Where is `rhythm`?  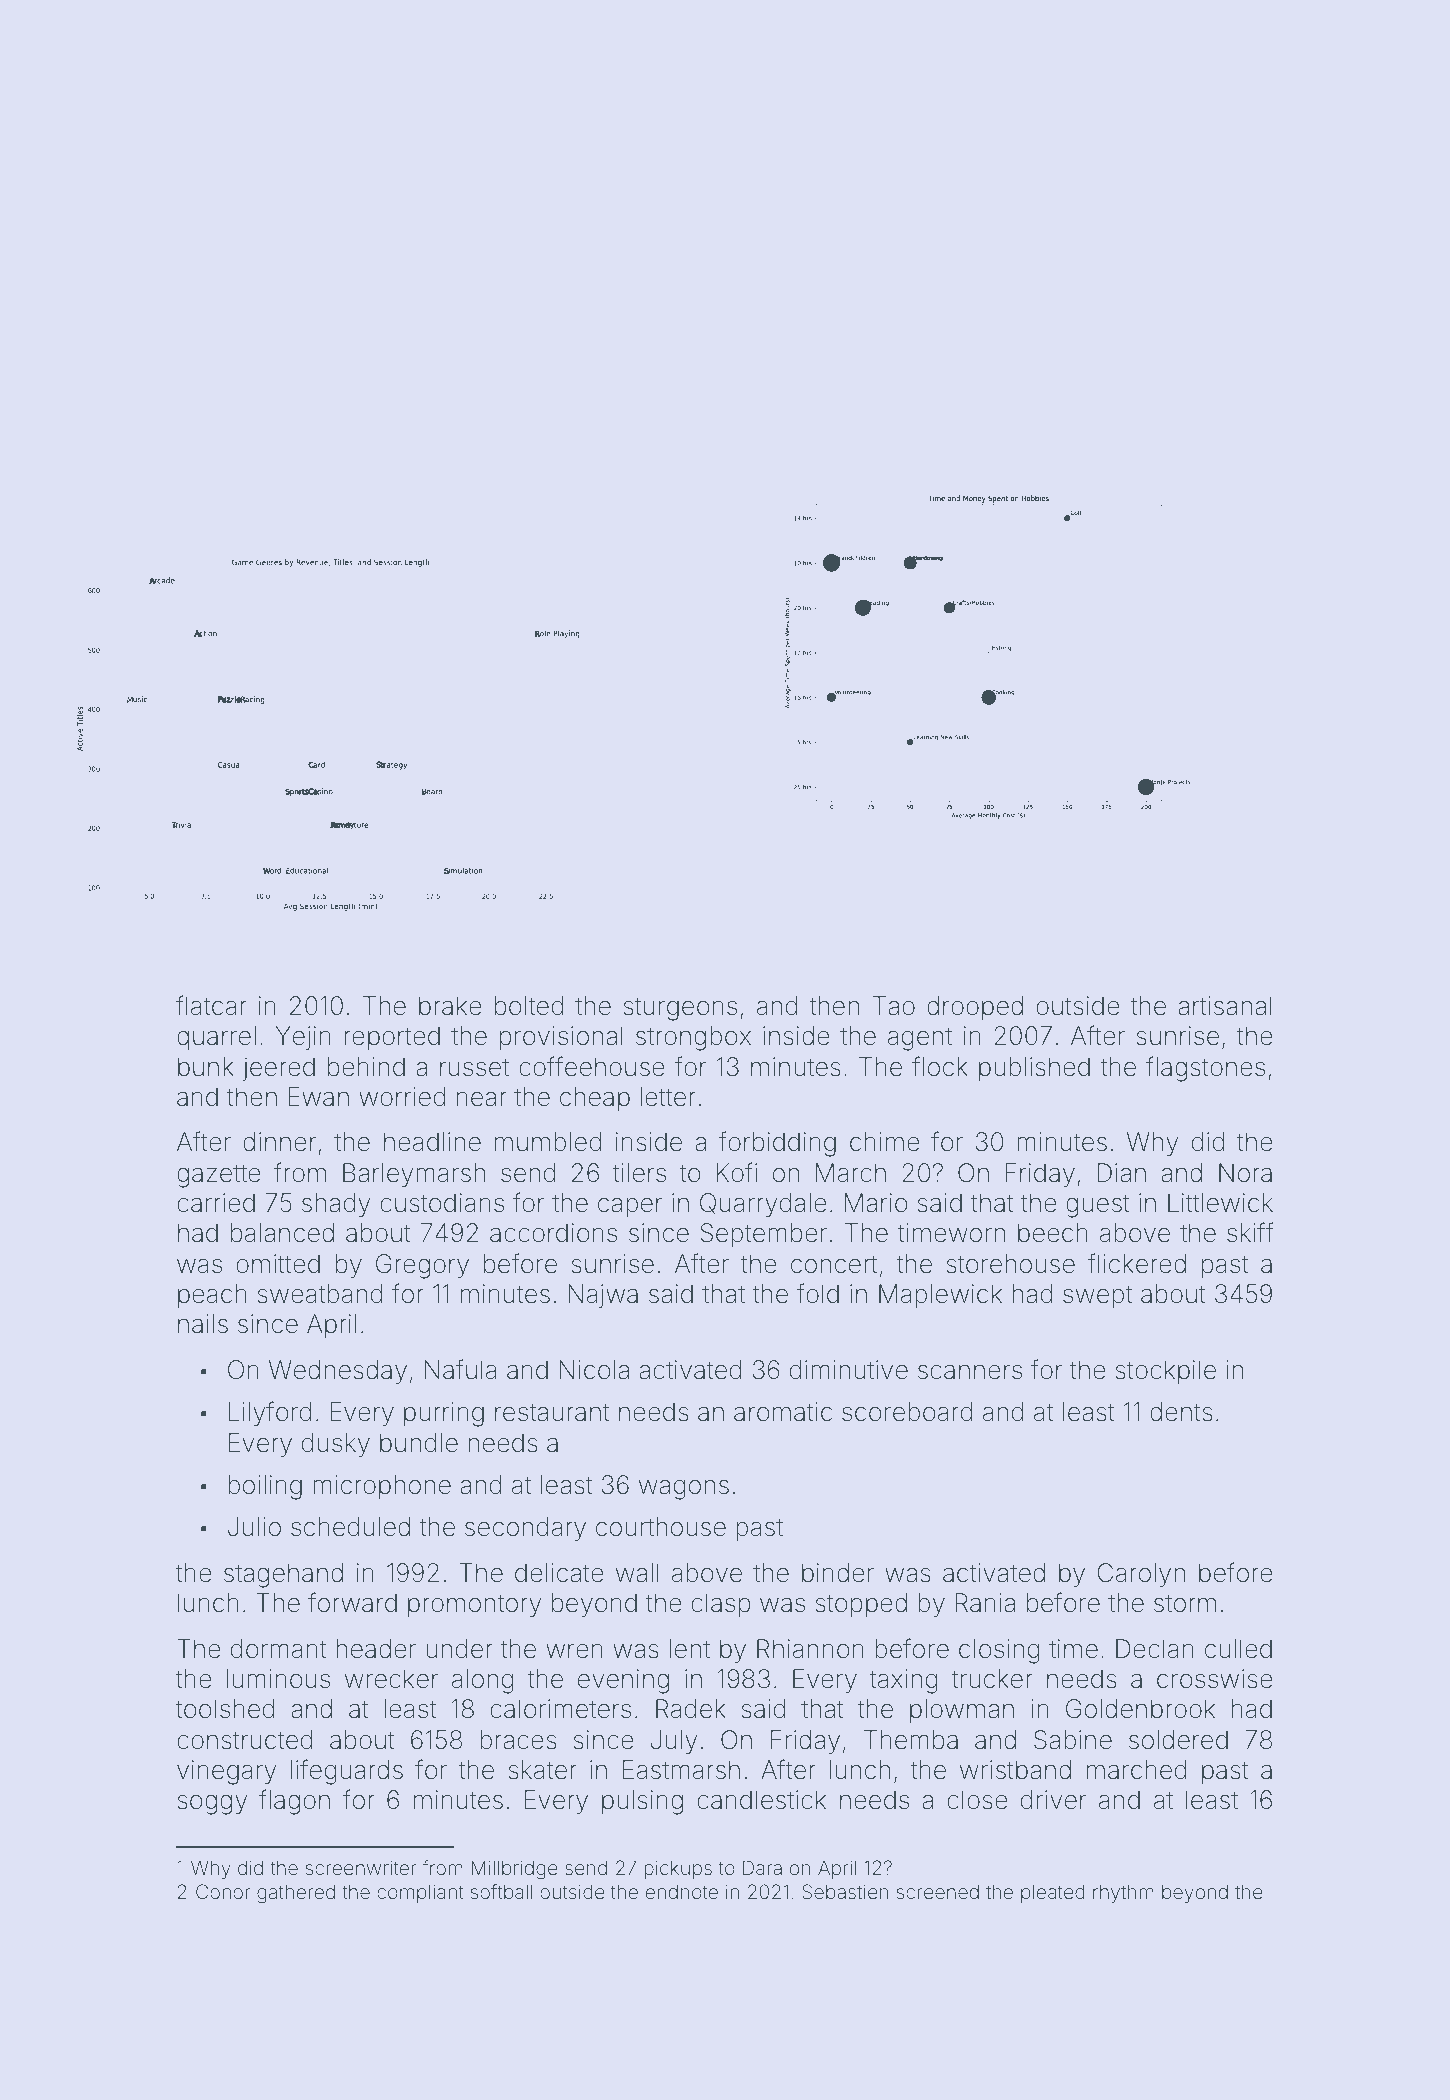 rhythm is located at coordinates (1123, 1893).
